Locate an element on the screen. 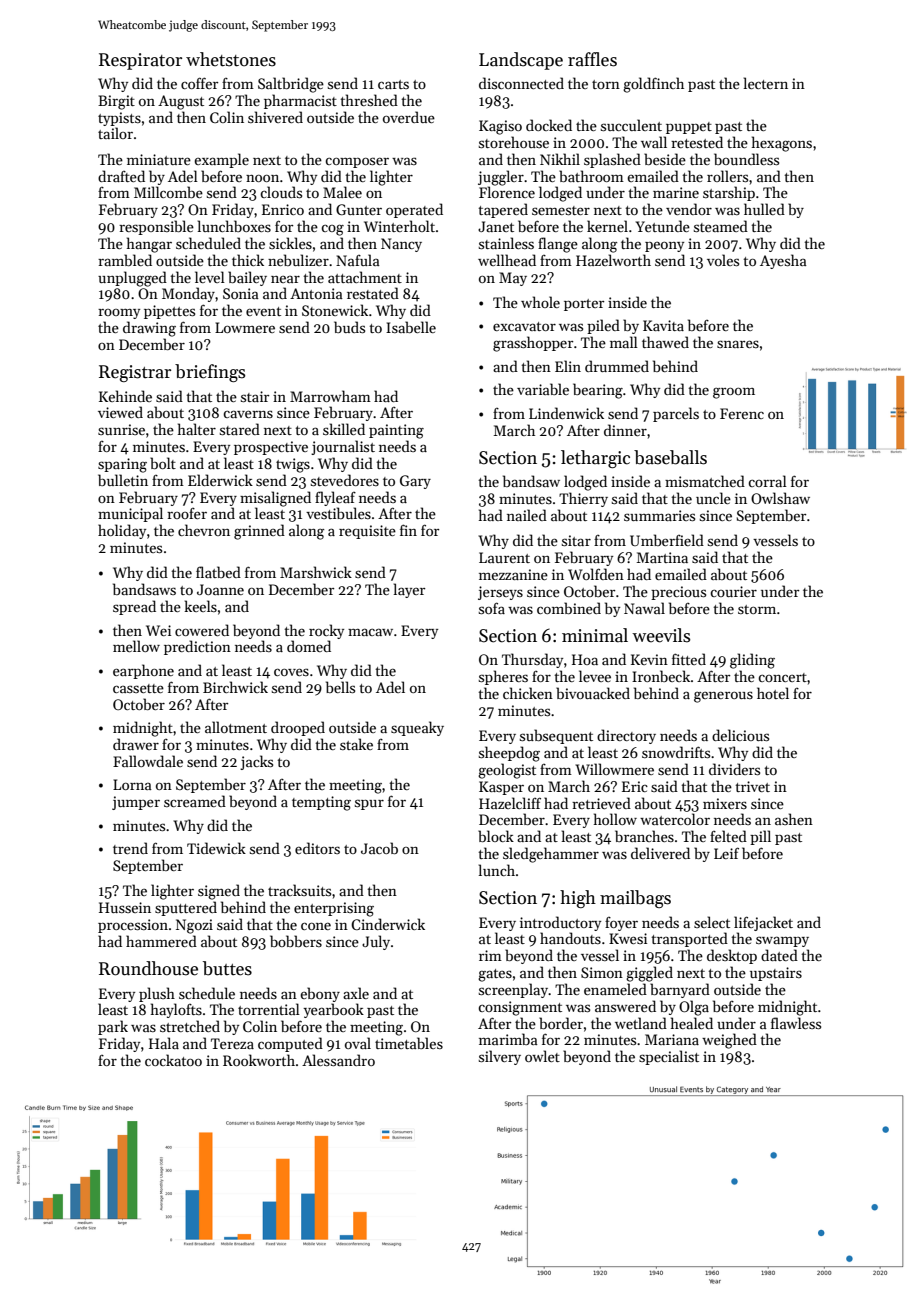 The height and width of the screenshot is (1308, 924). Umberfield is located at coordinates (667, 540).
